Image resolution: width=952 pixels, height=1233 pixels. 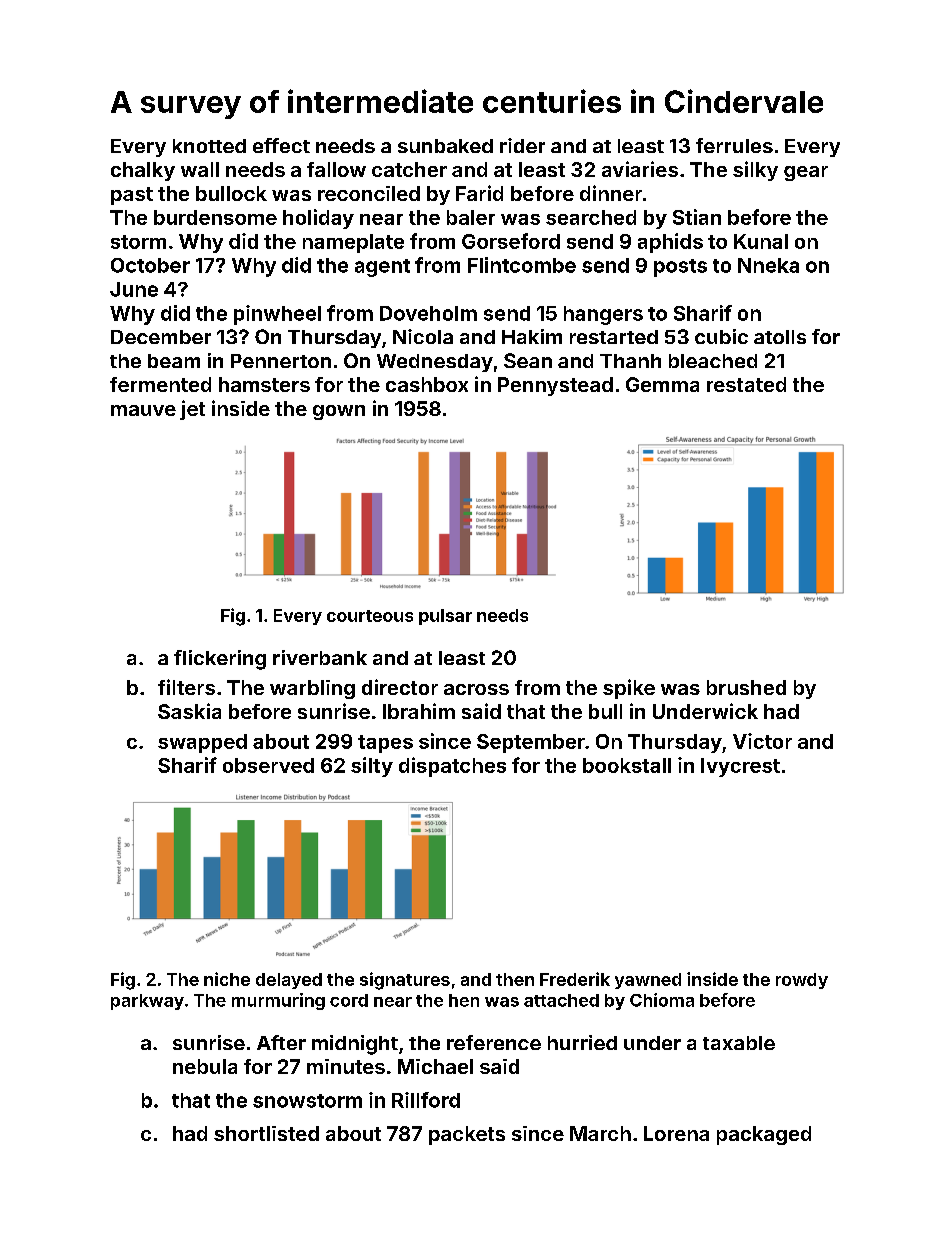 What do you see at coordinates (746, 687) in the document?
I see `brushed` at bounding box center [746, 687].
